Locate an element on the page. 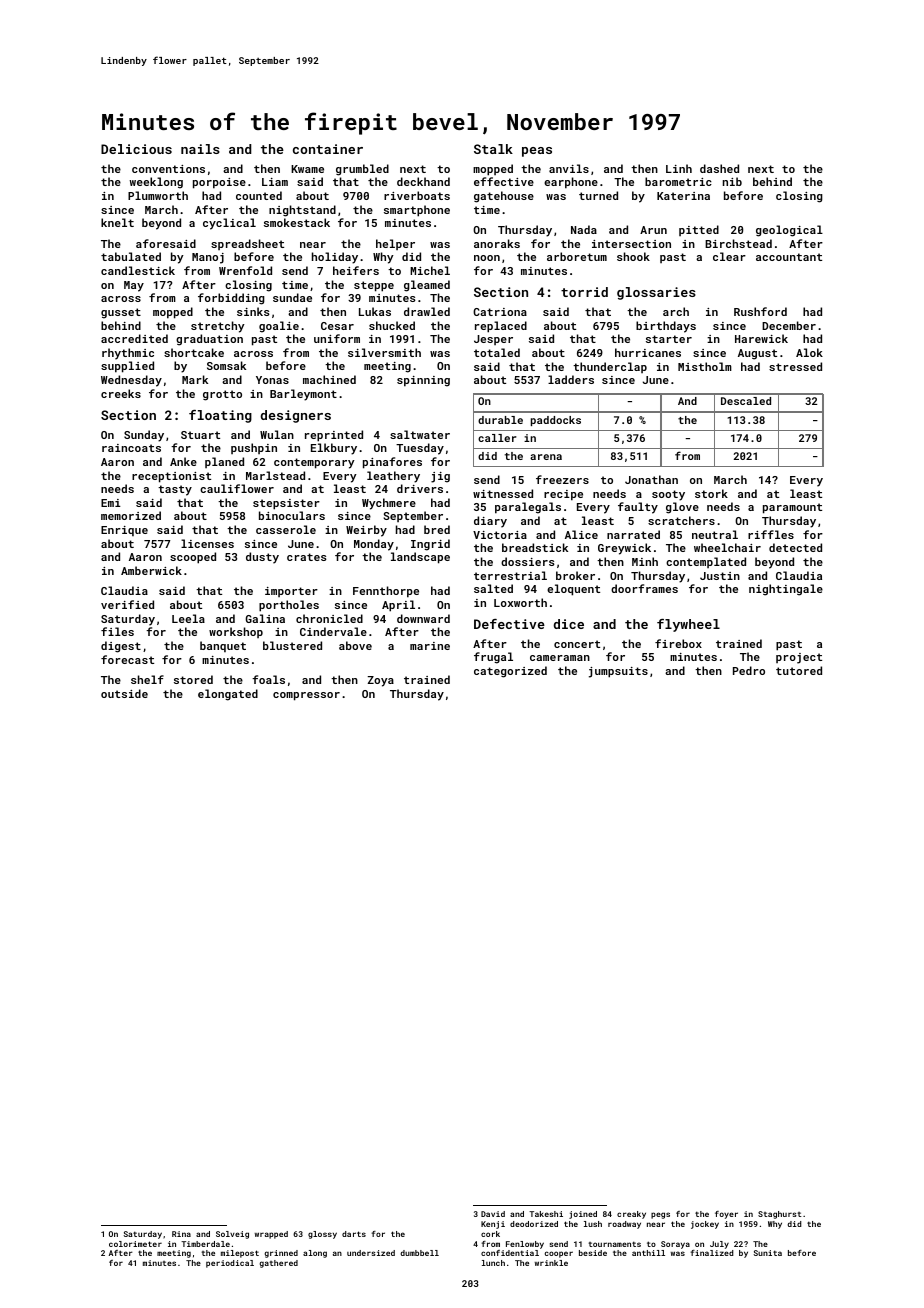 The width and height of the page is (924, 1308). Delicious is located at coordinates (136, 149).
